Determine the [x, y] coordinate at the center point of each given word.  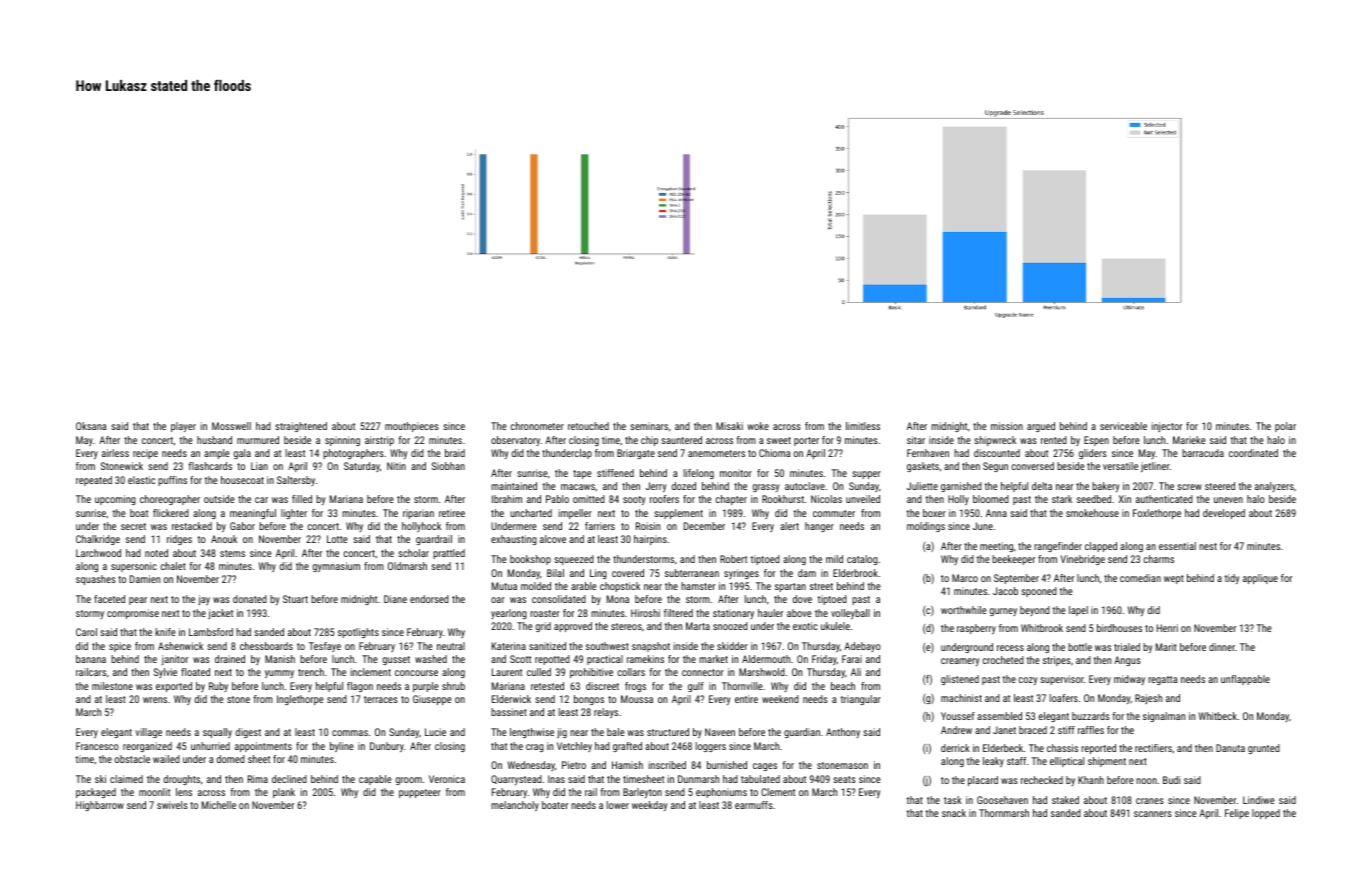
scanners [1153, 814]
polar [1285, 427]
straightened [301, 427]
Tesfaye [325, 647]
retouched [588, 426]
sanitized [547, 646]
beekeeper [1013, 560]
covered [628, 573]
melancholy [515, 806]
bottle [1080, 647]
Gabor [242, 526]
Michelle [219, 805]
